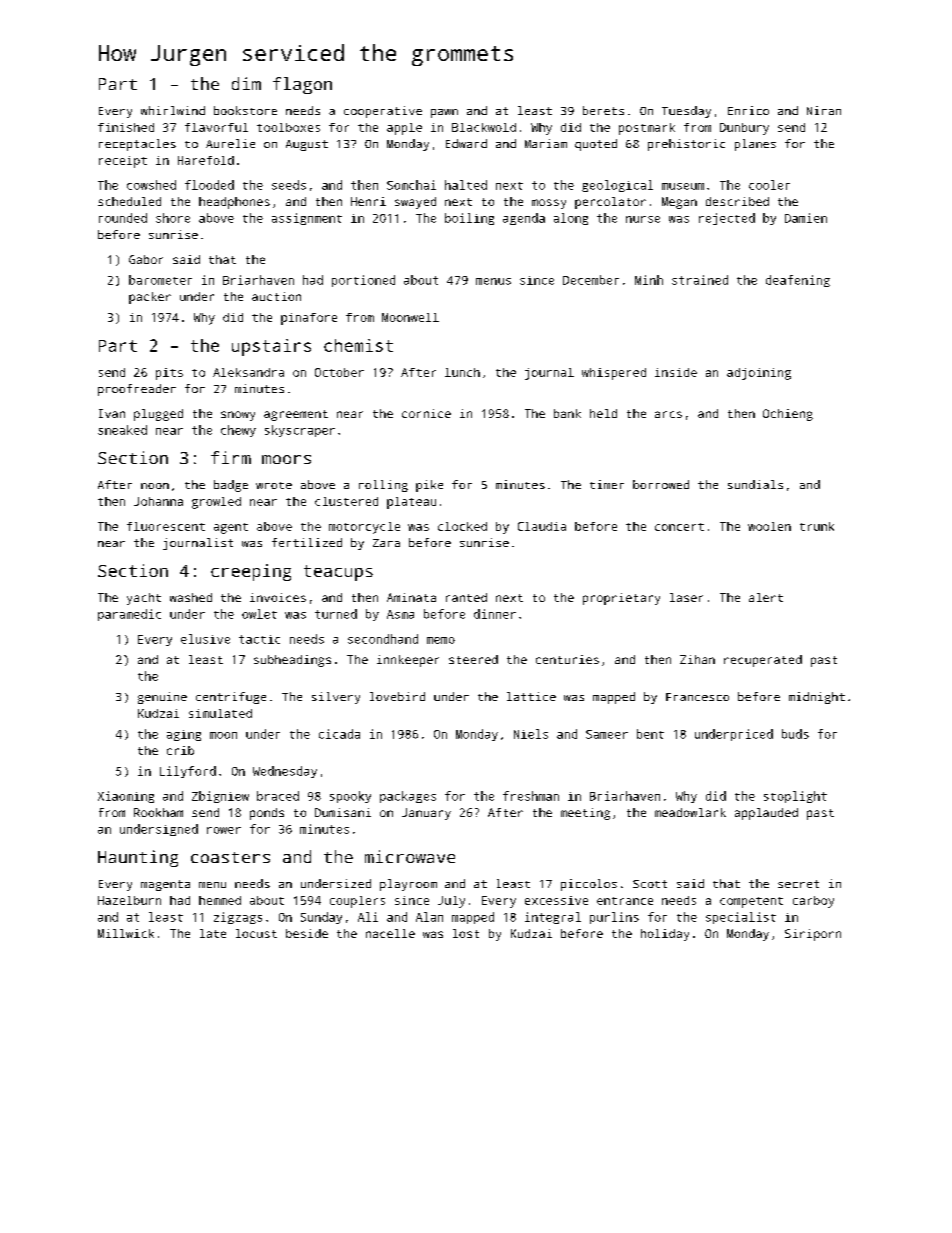 The image size is (952, 1233). Describe the element at coordinates (112, 413) in the page. I see `Ivan` at that location.
